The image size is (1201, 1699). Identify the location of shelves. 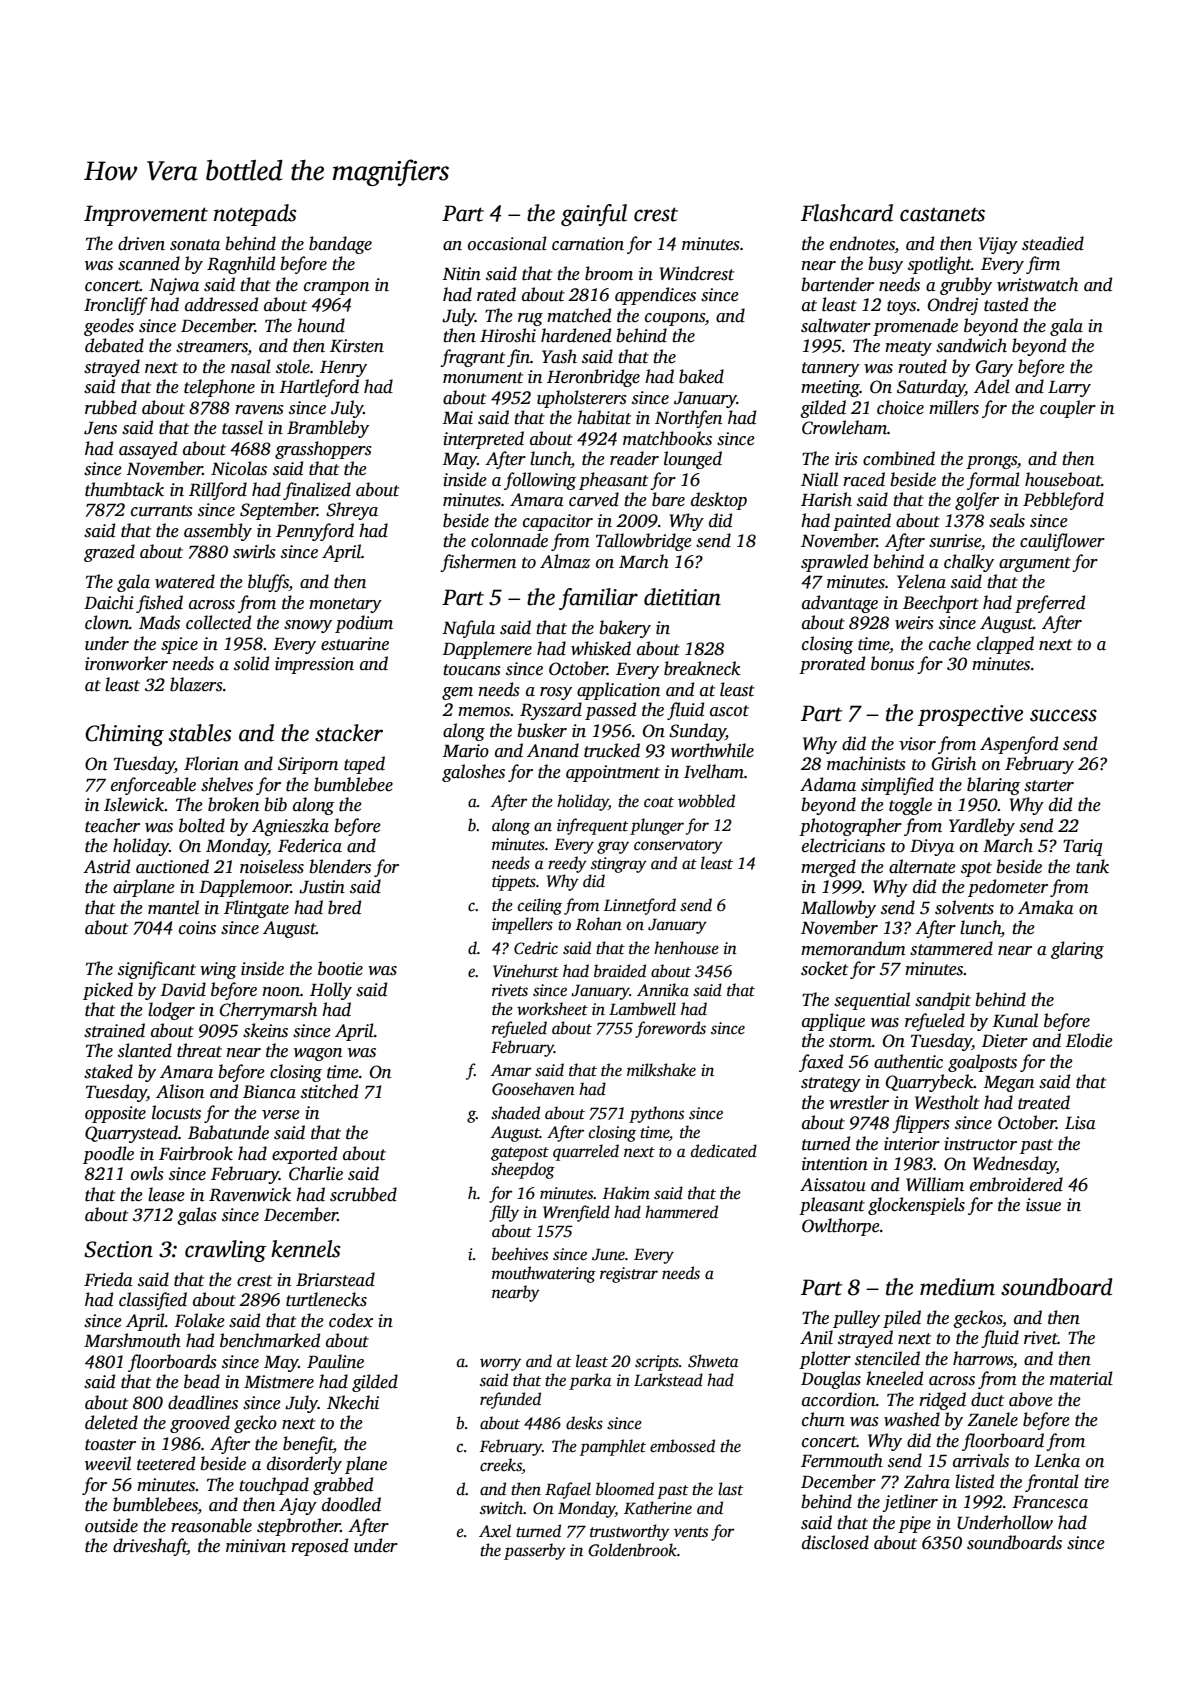
(227, 784).
